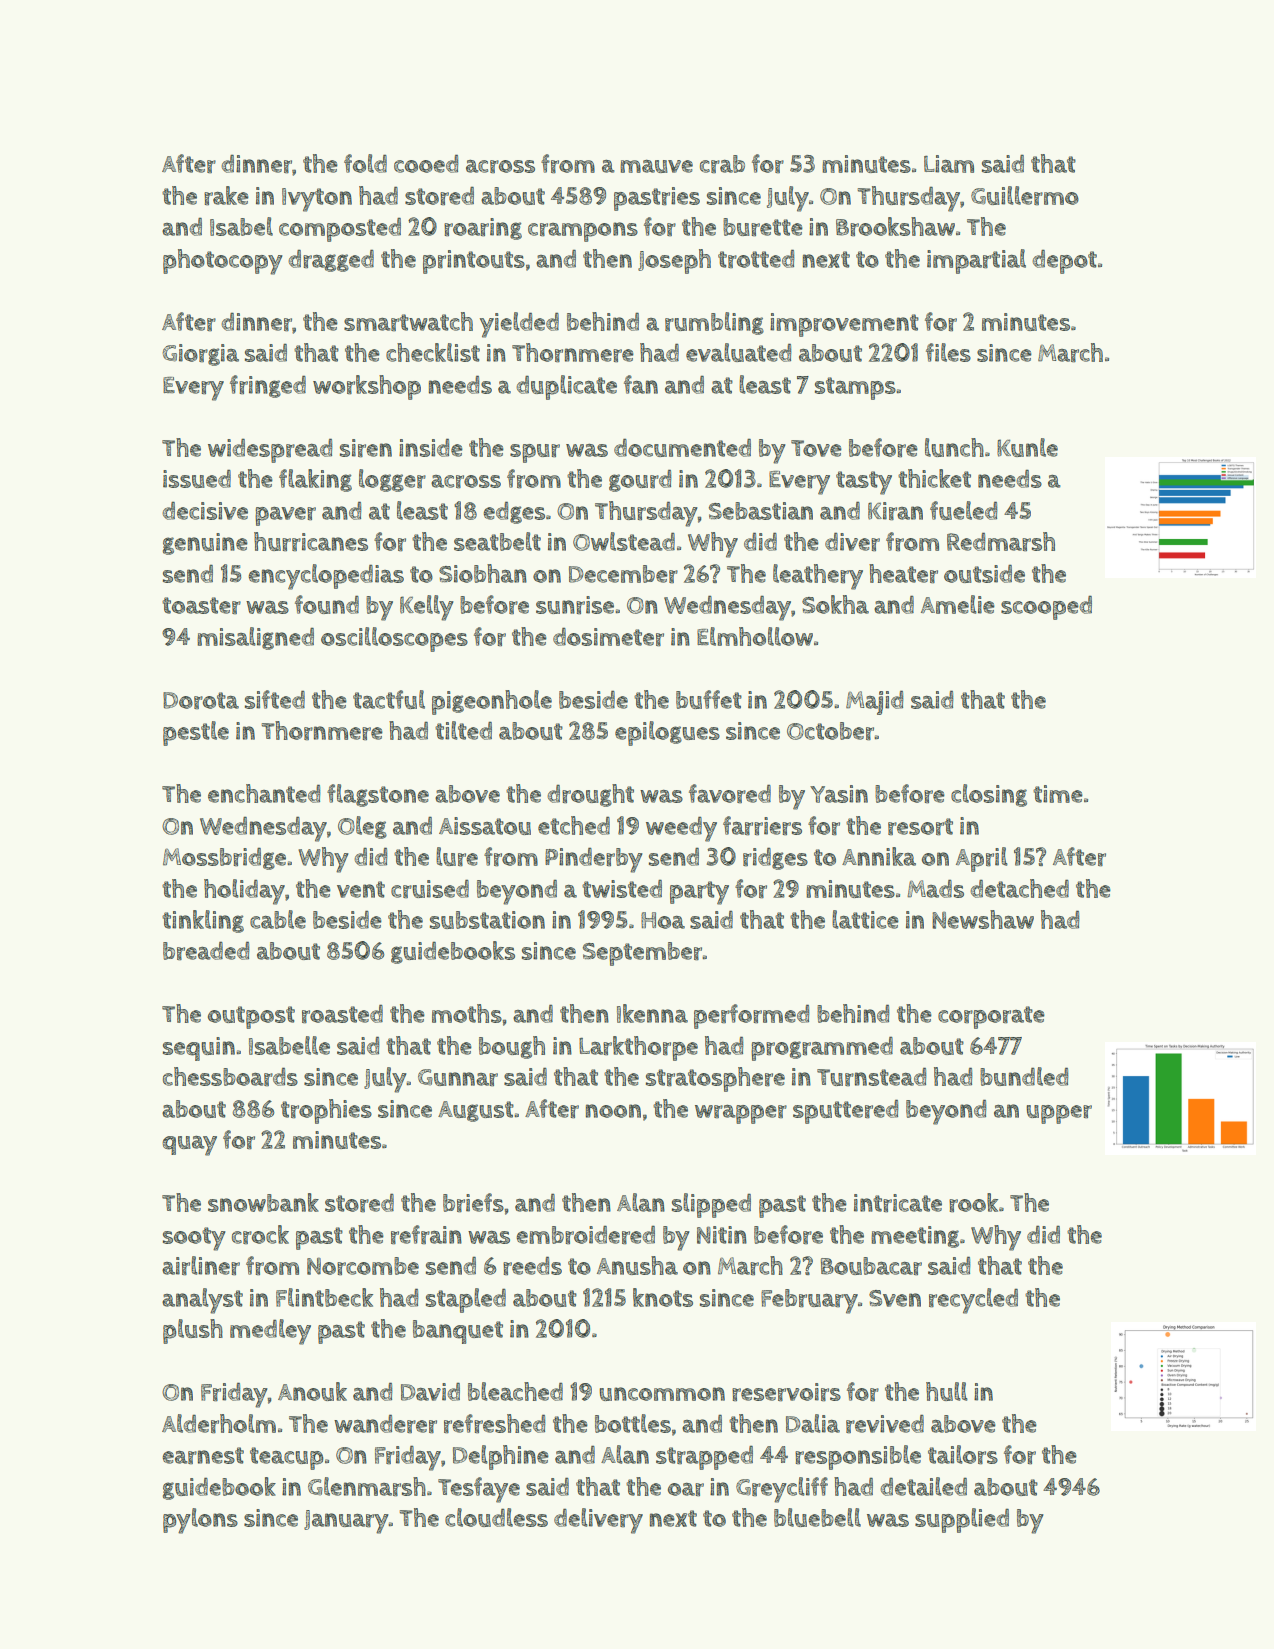 The height and width of the document is (1649, 1274). Describe the element at coordinates (205, 544) in the document. I see `genuine` at that location.
